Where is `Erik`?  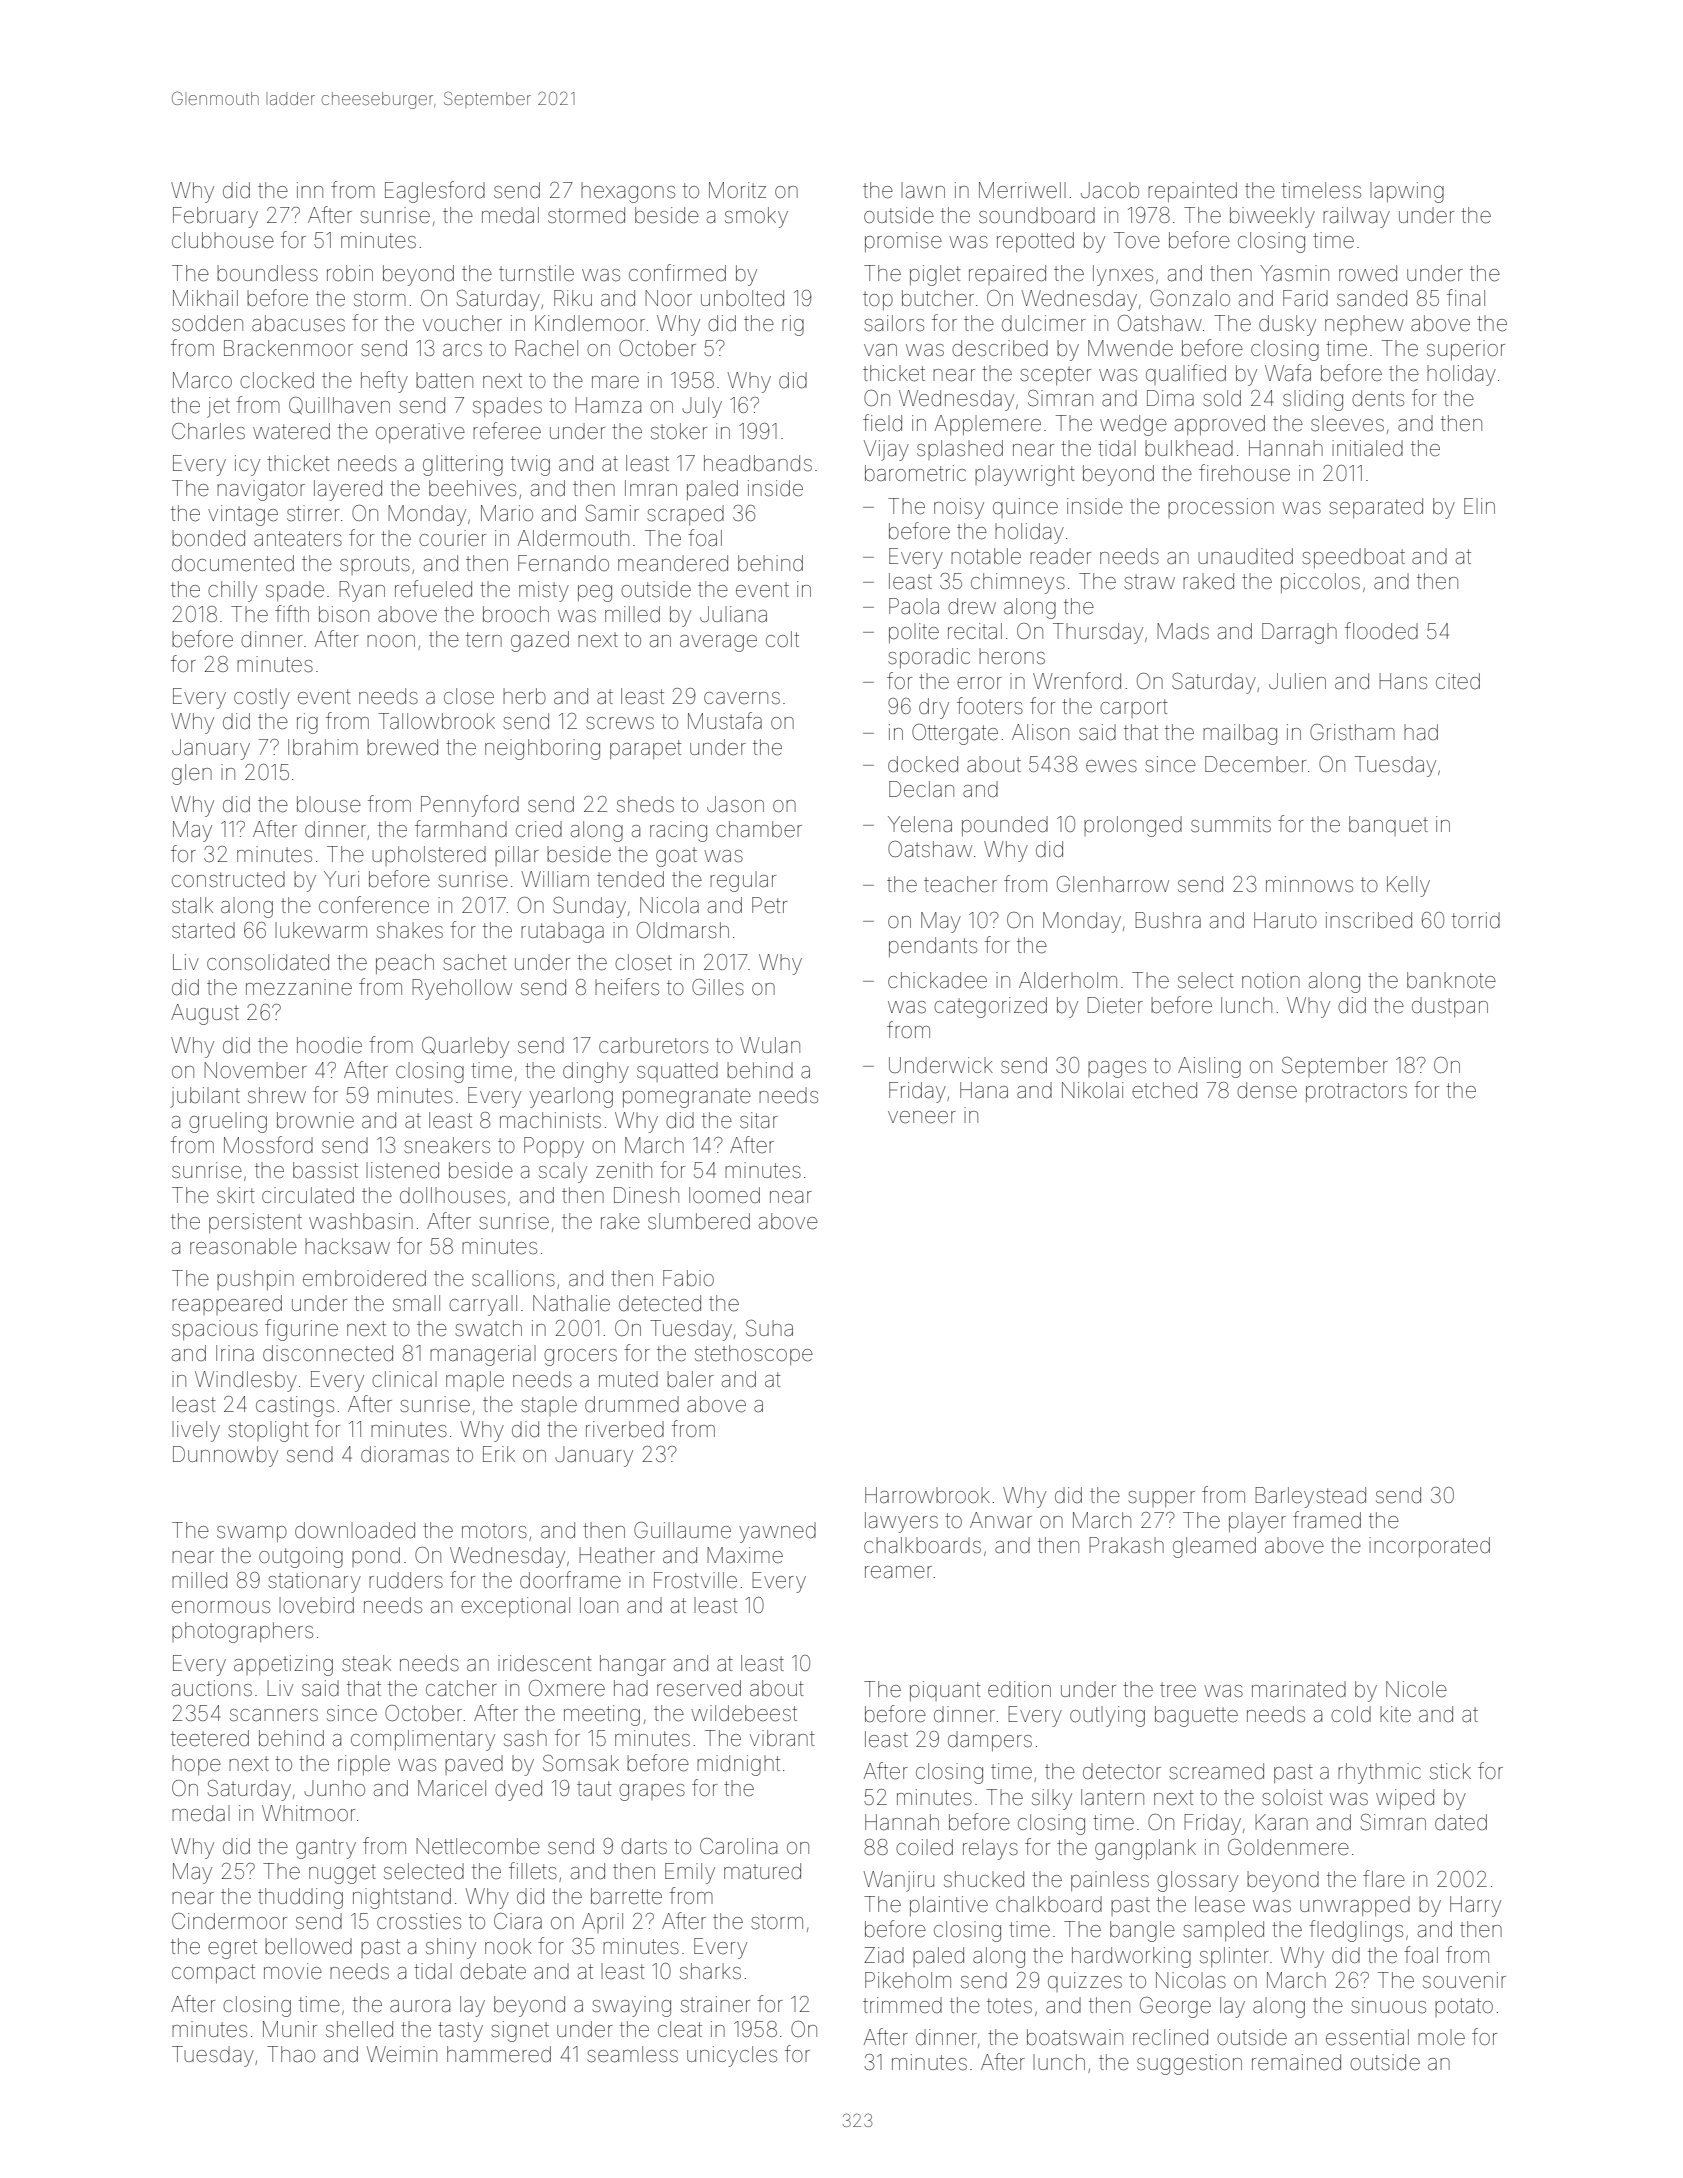
Erik is located at coordinates (499, 1454).
